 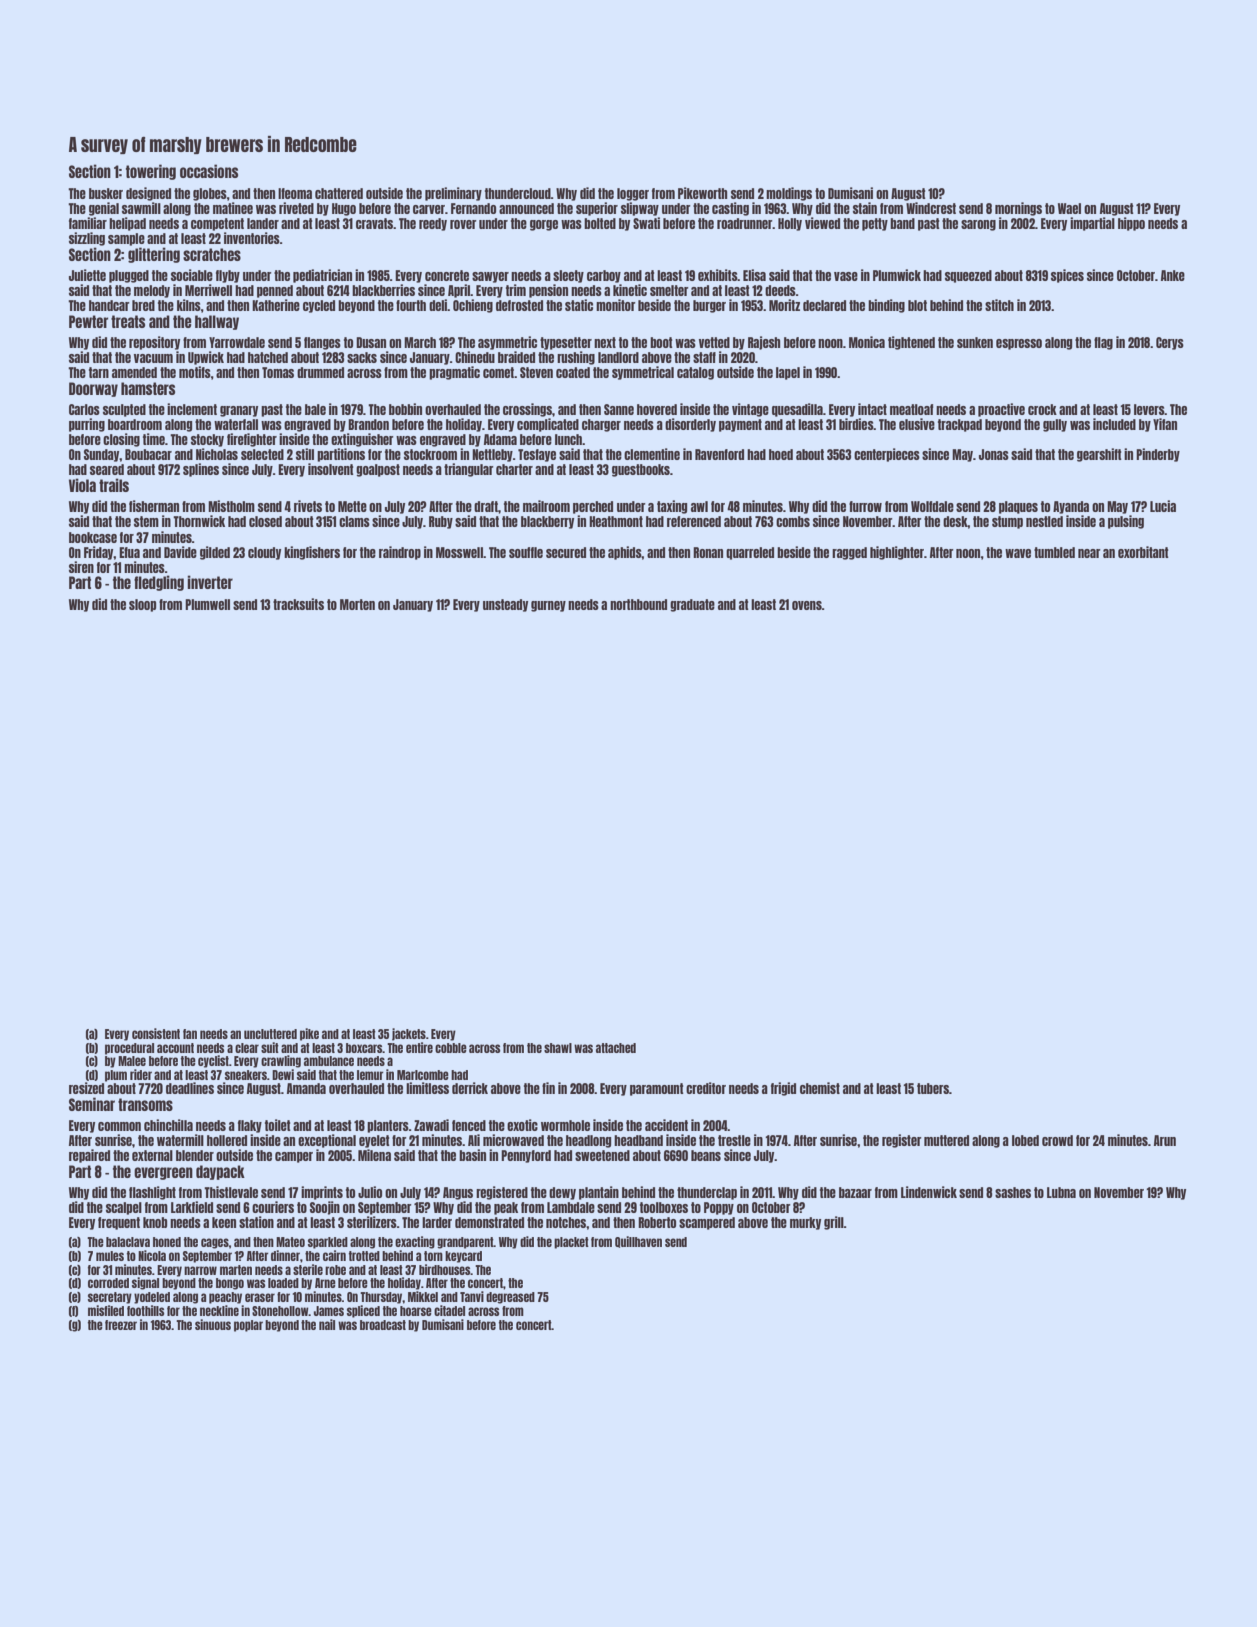 What do you see at coordinates (87, 425) in the document?
I see `purring` at bounding box center [87, 425].
